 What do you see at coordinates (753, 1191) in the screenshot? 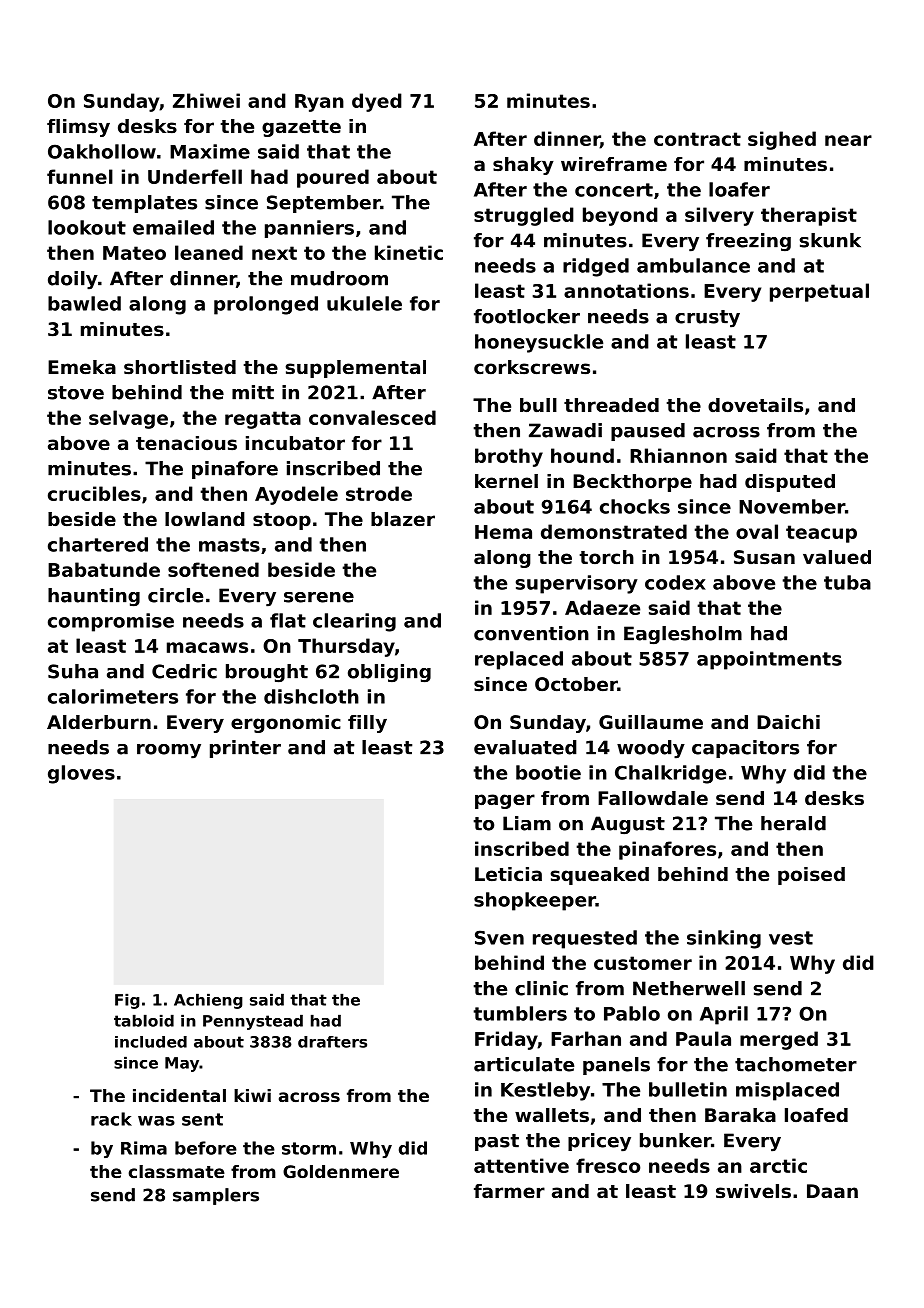
I see `swivels` at bounding box center [753, 1191].
